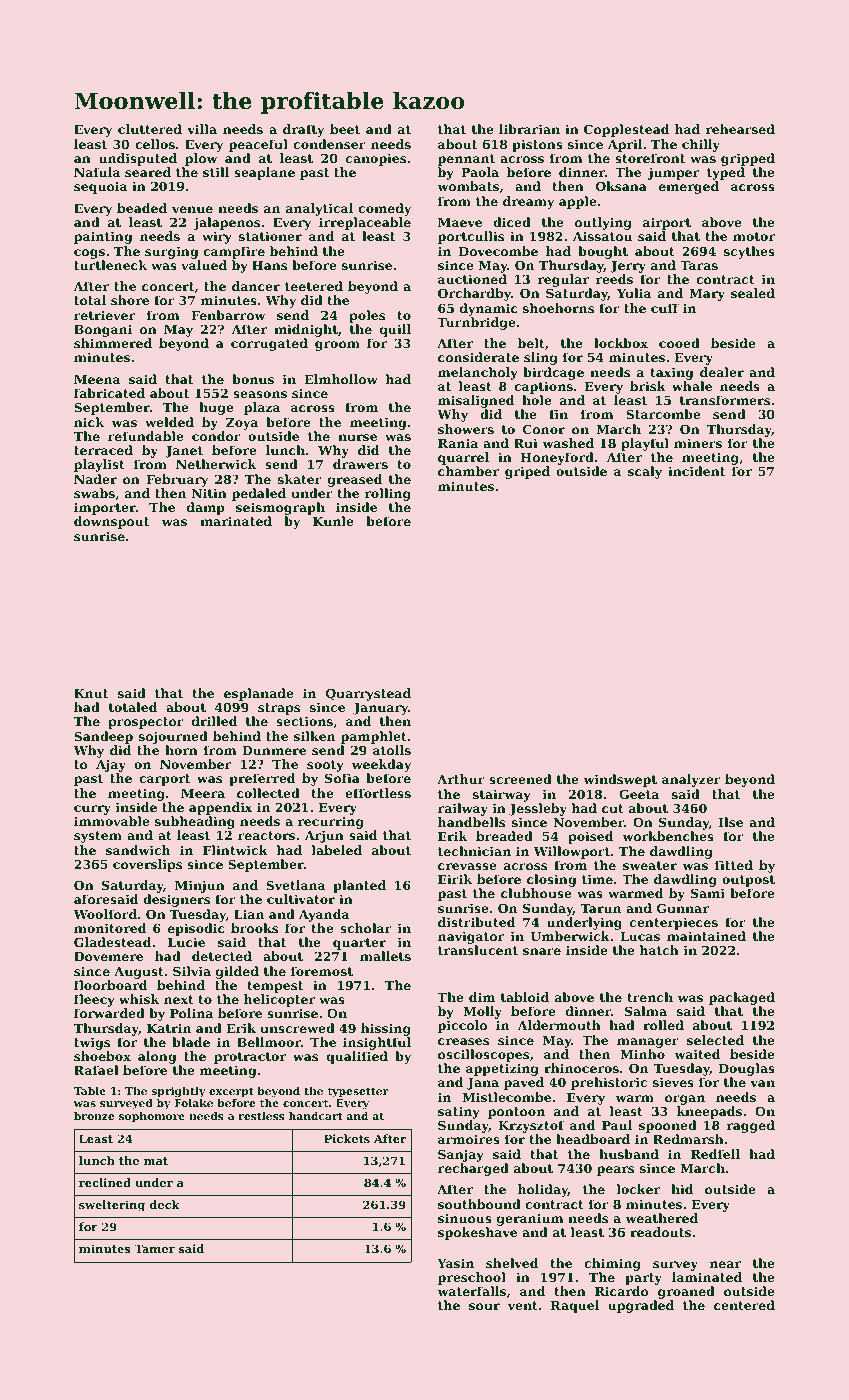 The image size is (849, 1400). Describe the element at coordinates (665, 308) in the image. I see `cuff` at that location.
